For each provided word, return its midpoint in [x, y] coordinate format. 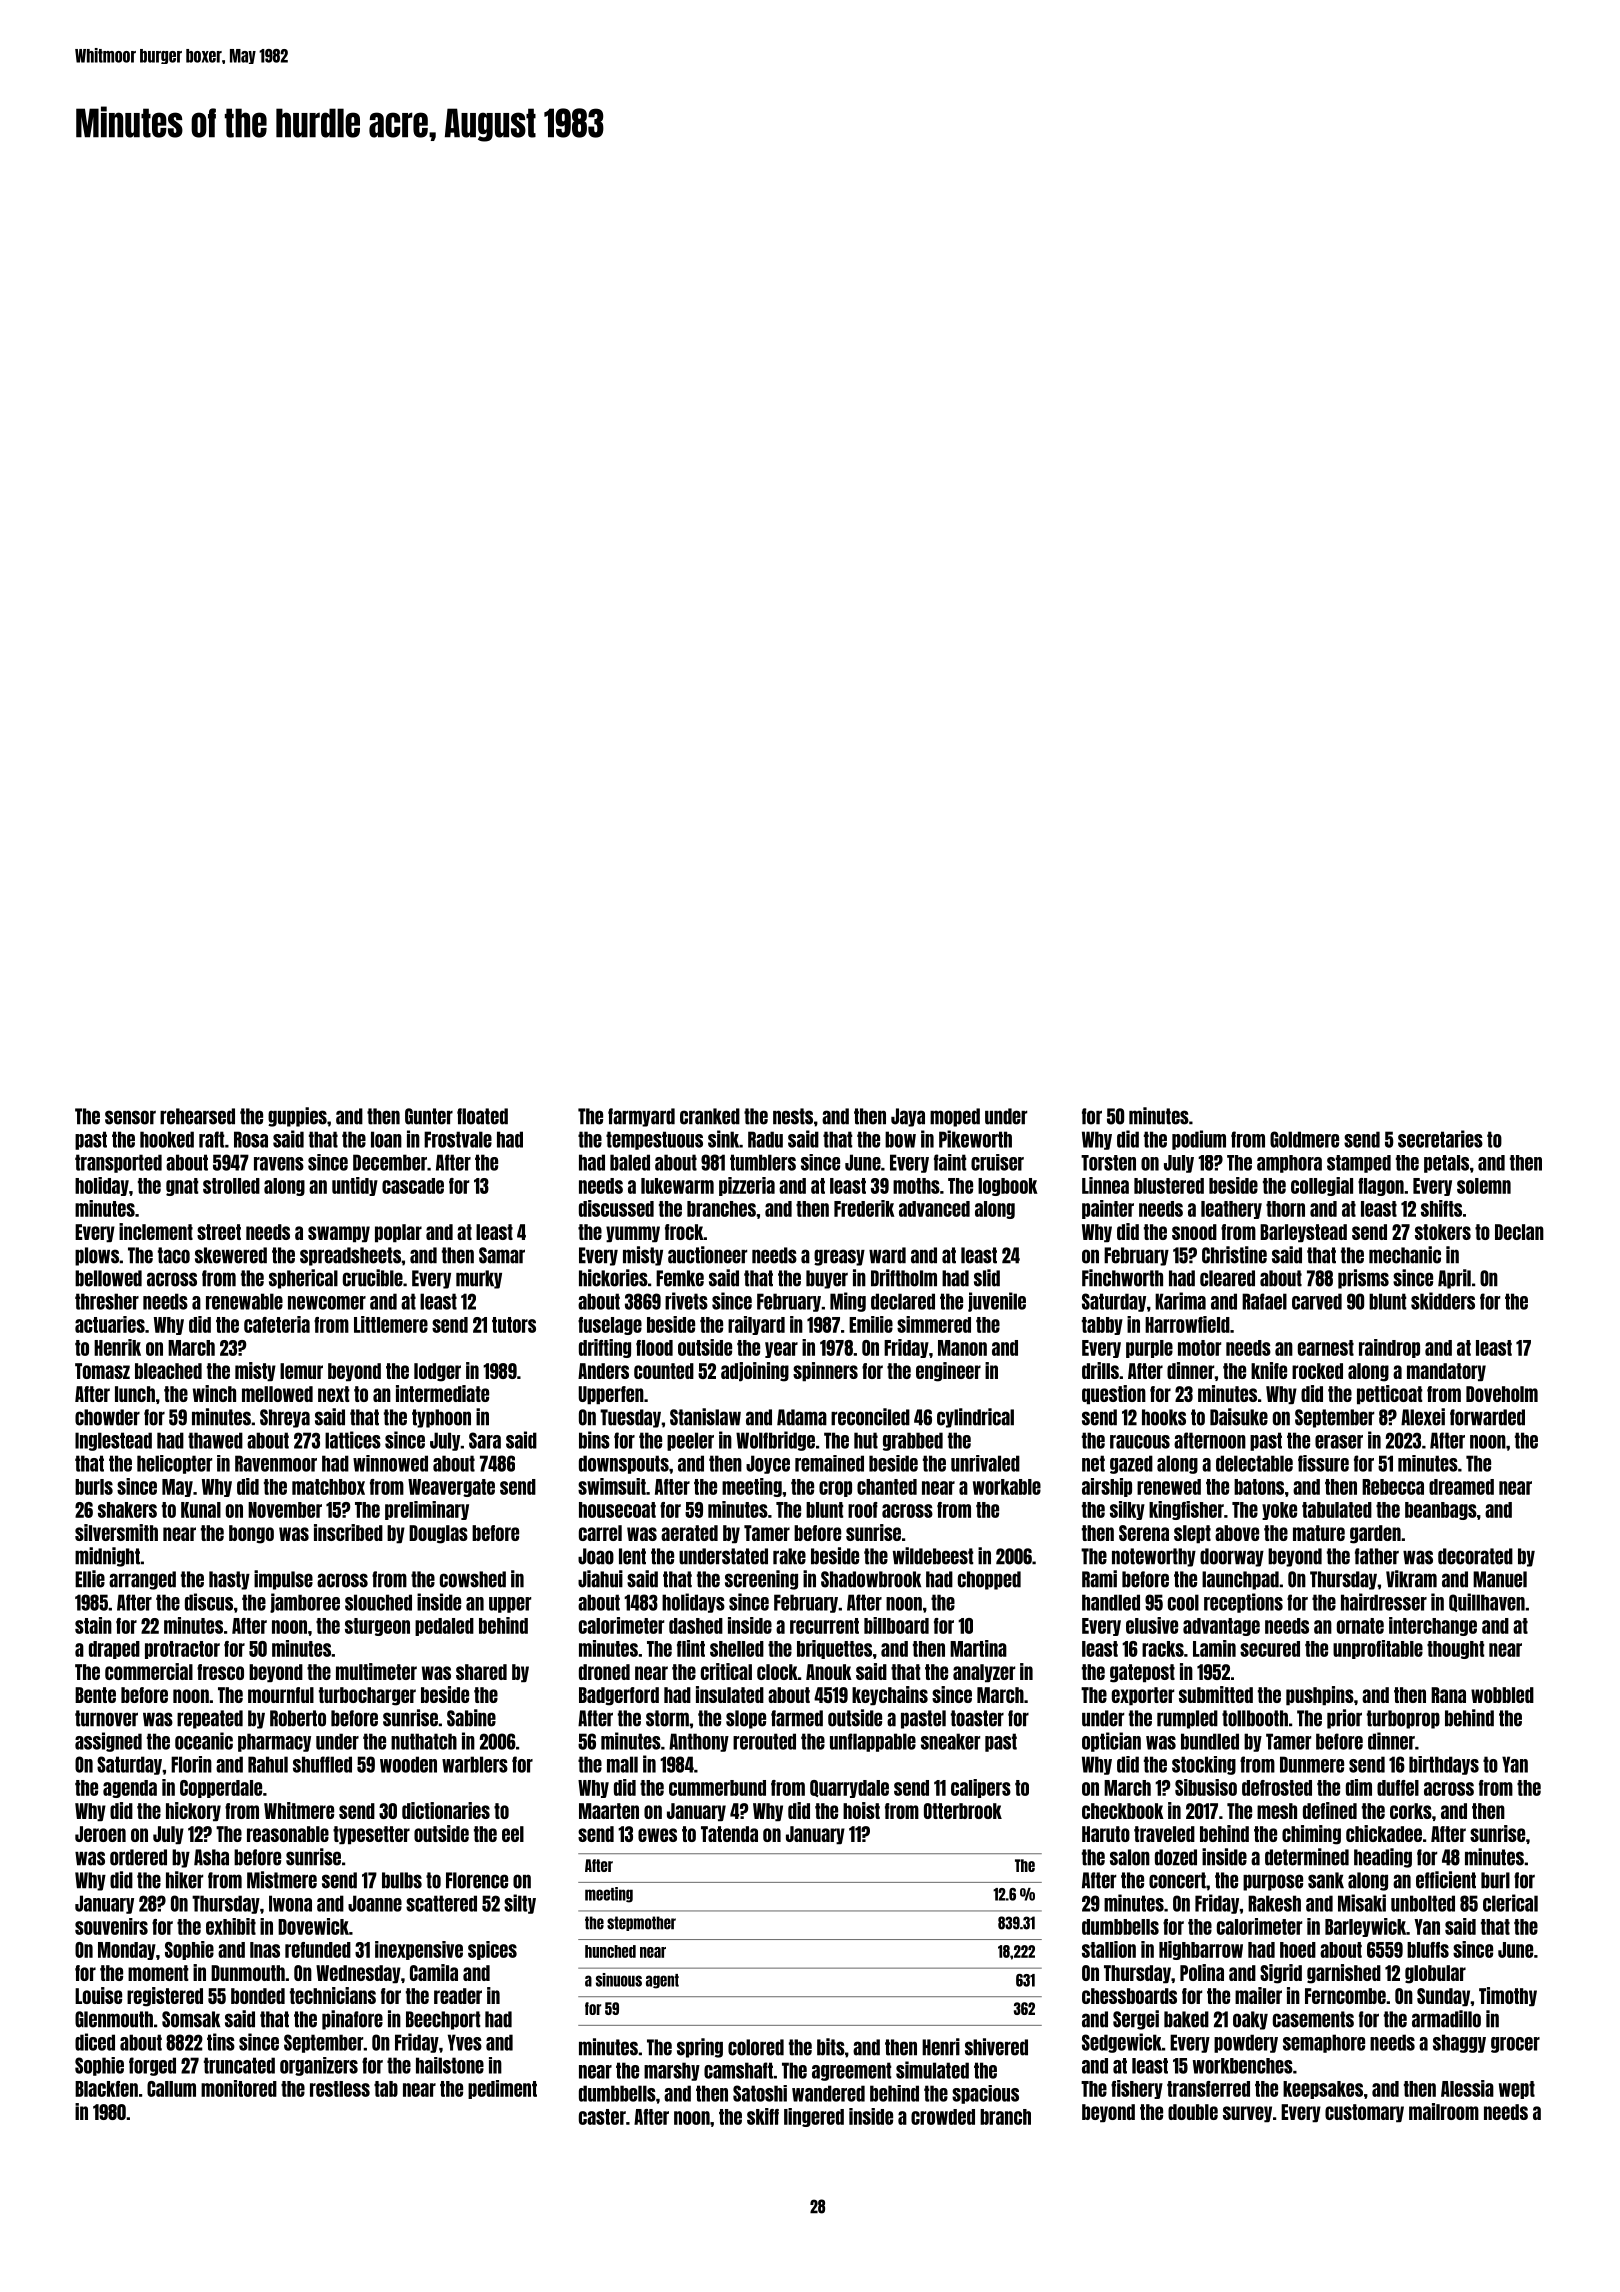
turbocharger [367, 1696]
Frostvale [458, 1139]
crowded [943, 2117]
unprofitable [1378, 1649]
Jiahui [600, 1579]
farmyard [641, 1117]
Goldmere [1304, 1139]
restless [340, 2089]
